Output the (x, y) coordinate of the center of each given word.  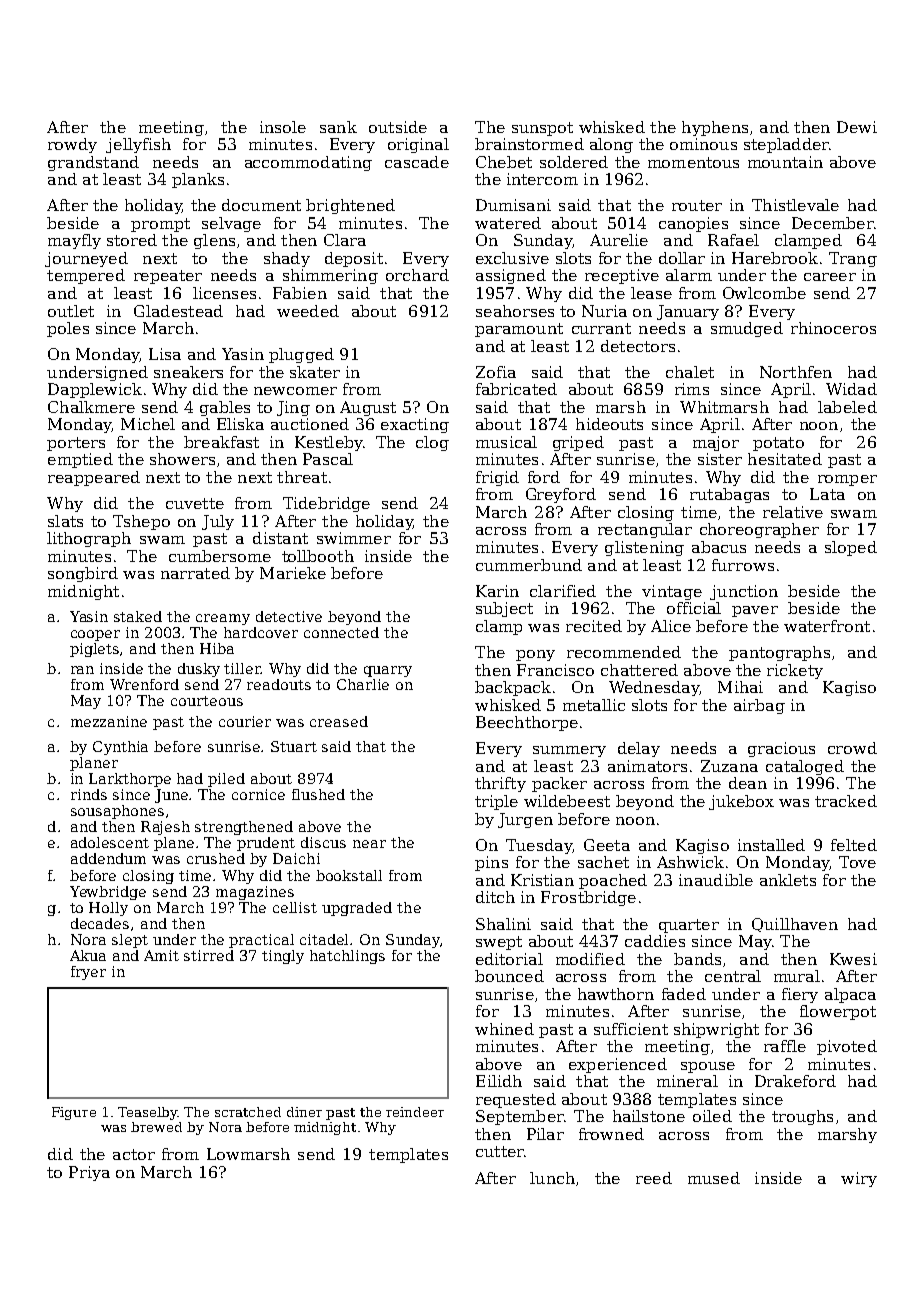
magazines (255, 893)
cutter (500, 1151)
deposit (354, 259)
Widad (851, 389)
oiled (712, 1116)
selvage (231, 224)
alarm (689, 275)
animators (647, 766)
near (369, 844)
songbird (83, 574)
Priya (89, 1173)
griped (578, 443)
